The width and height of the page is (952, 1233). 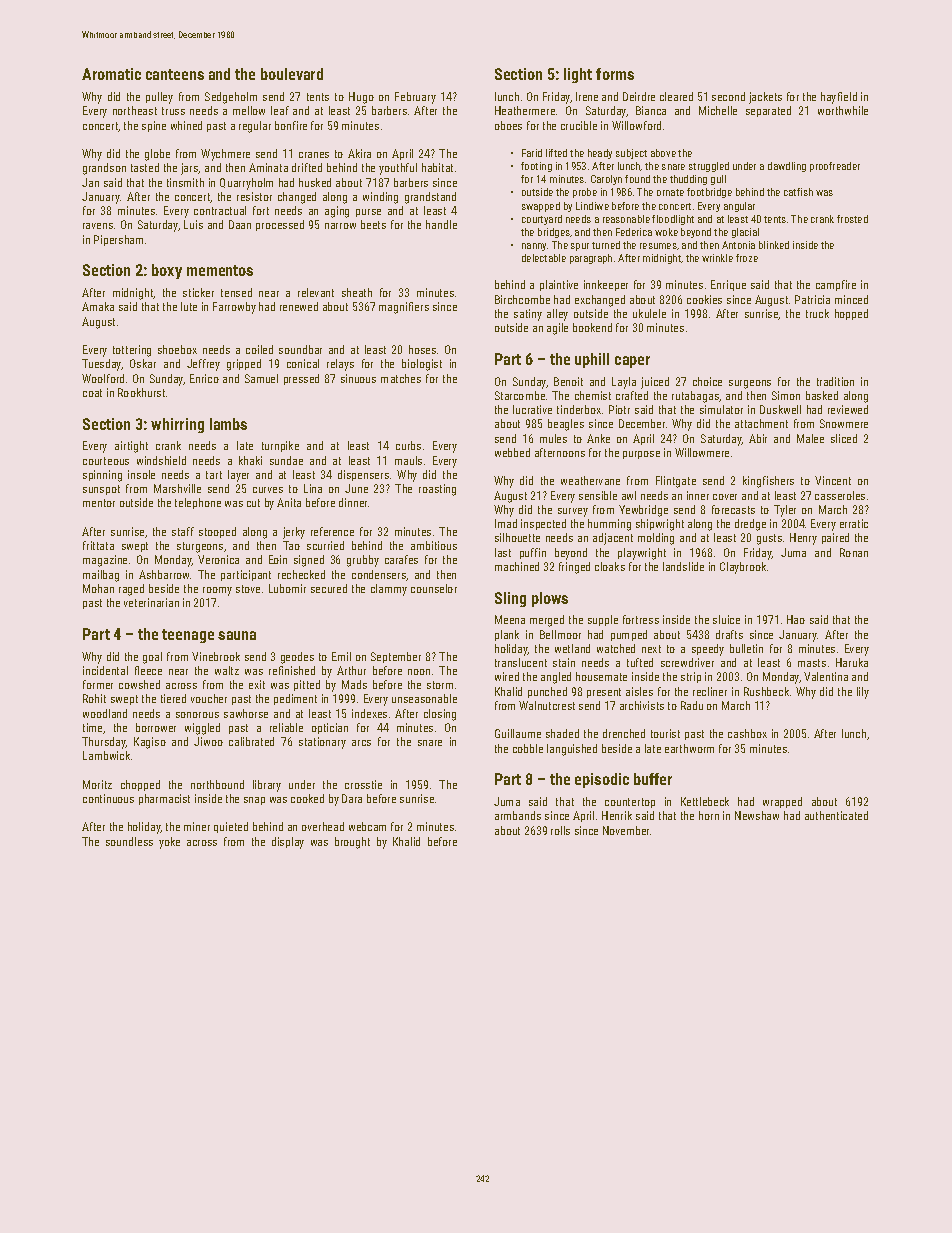 What do you see at coordinates (619, 409) in the page?
I see `Piotr` at bounding box center [619, 409].
